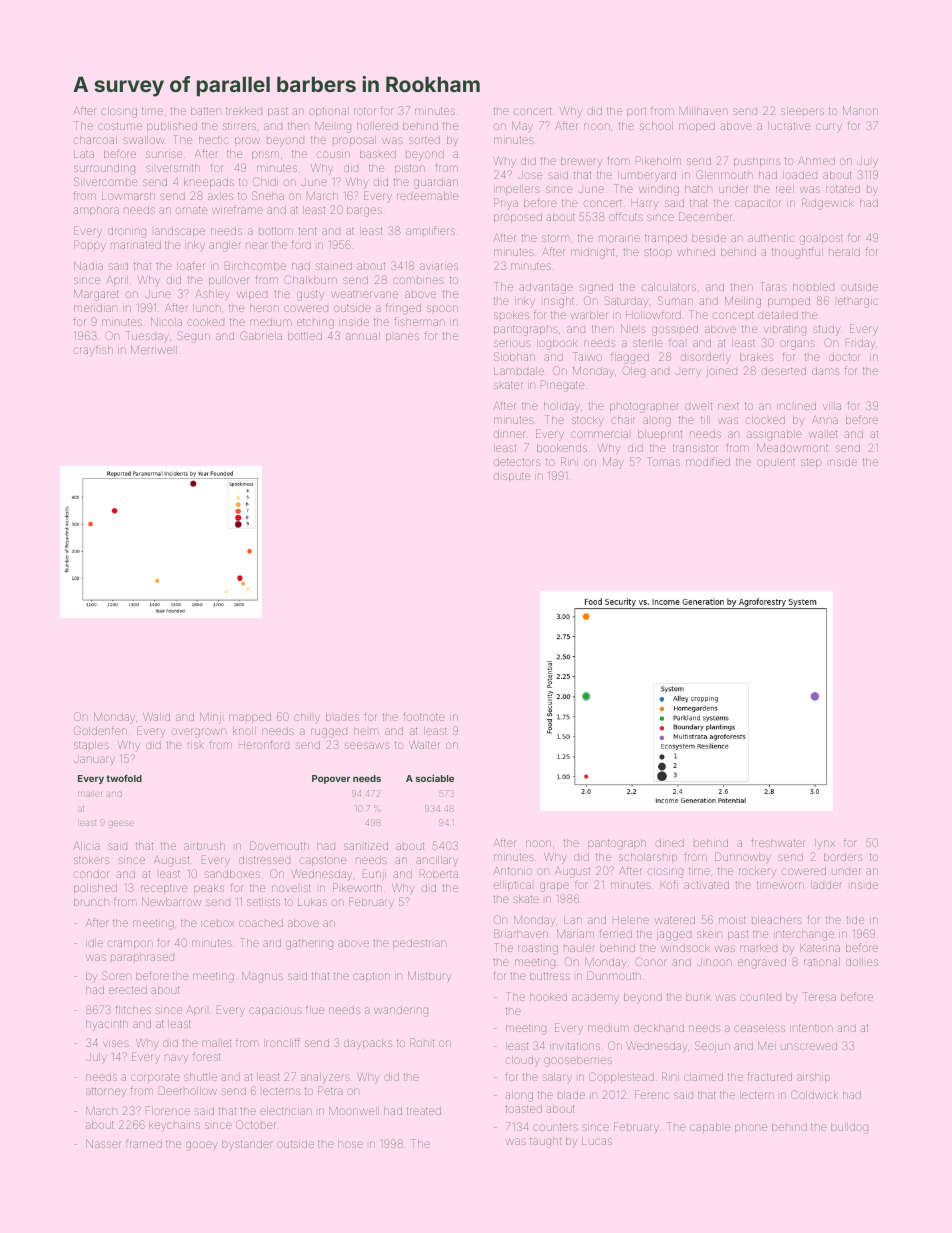 The width and height of the page is (952, 1233). I want to click on weathervane, so click(364, 294).
